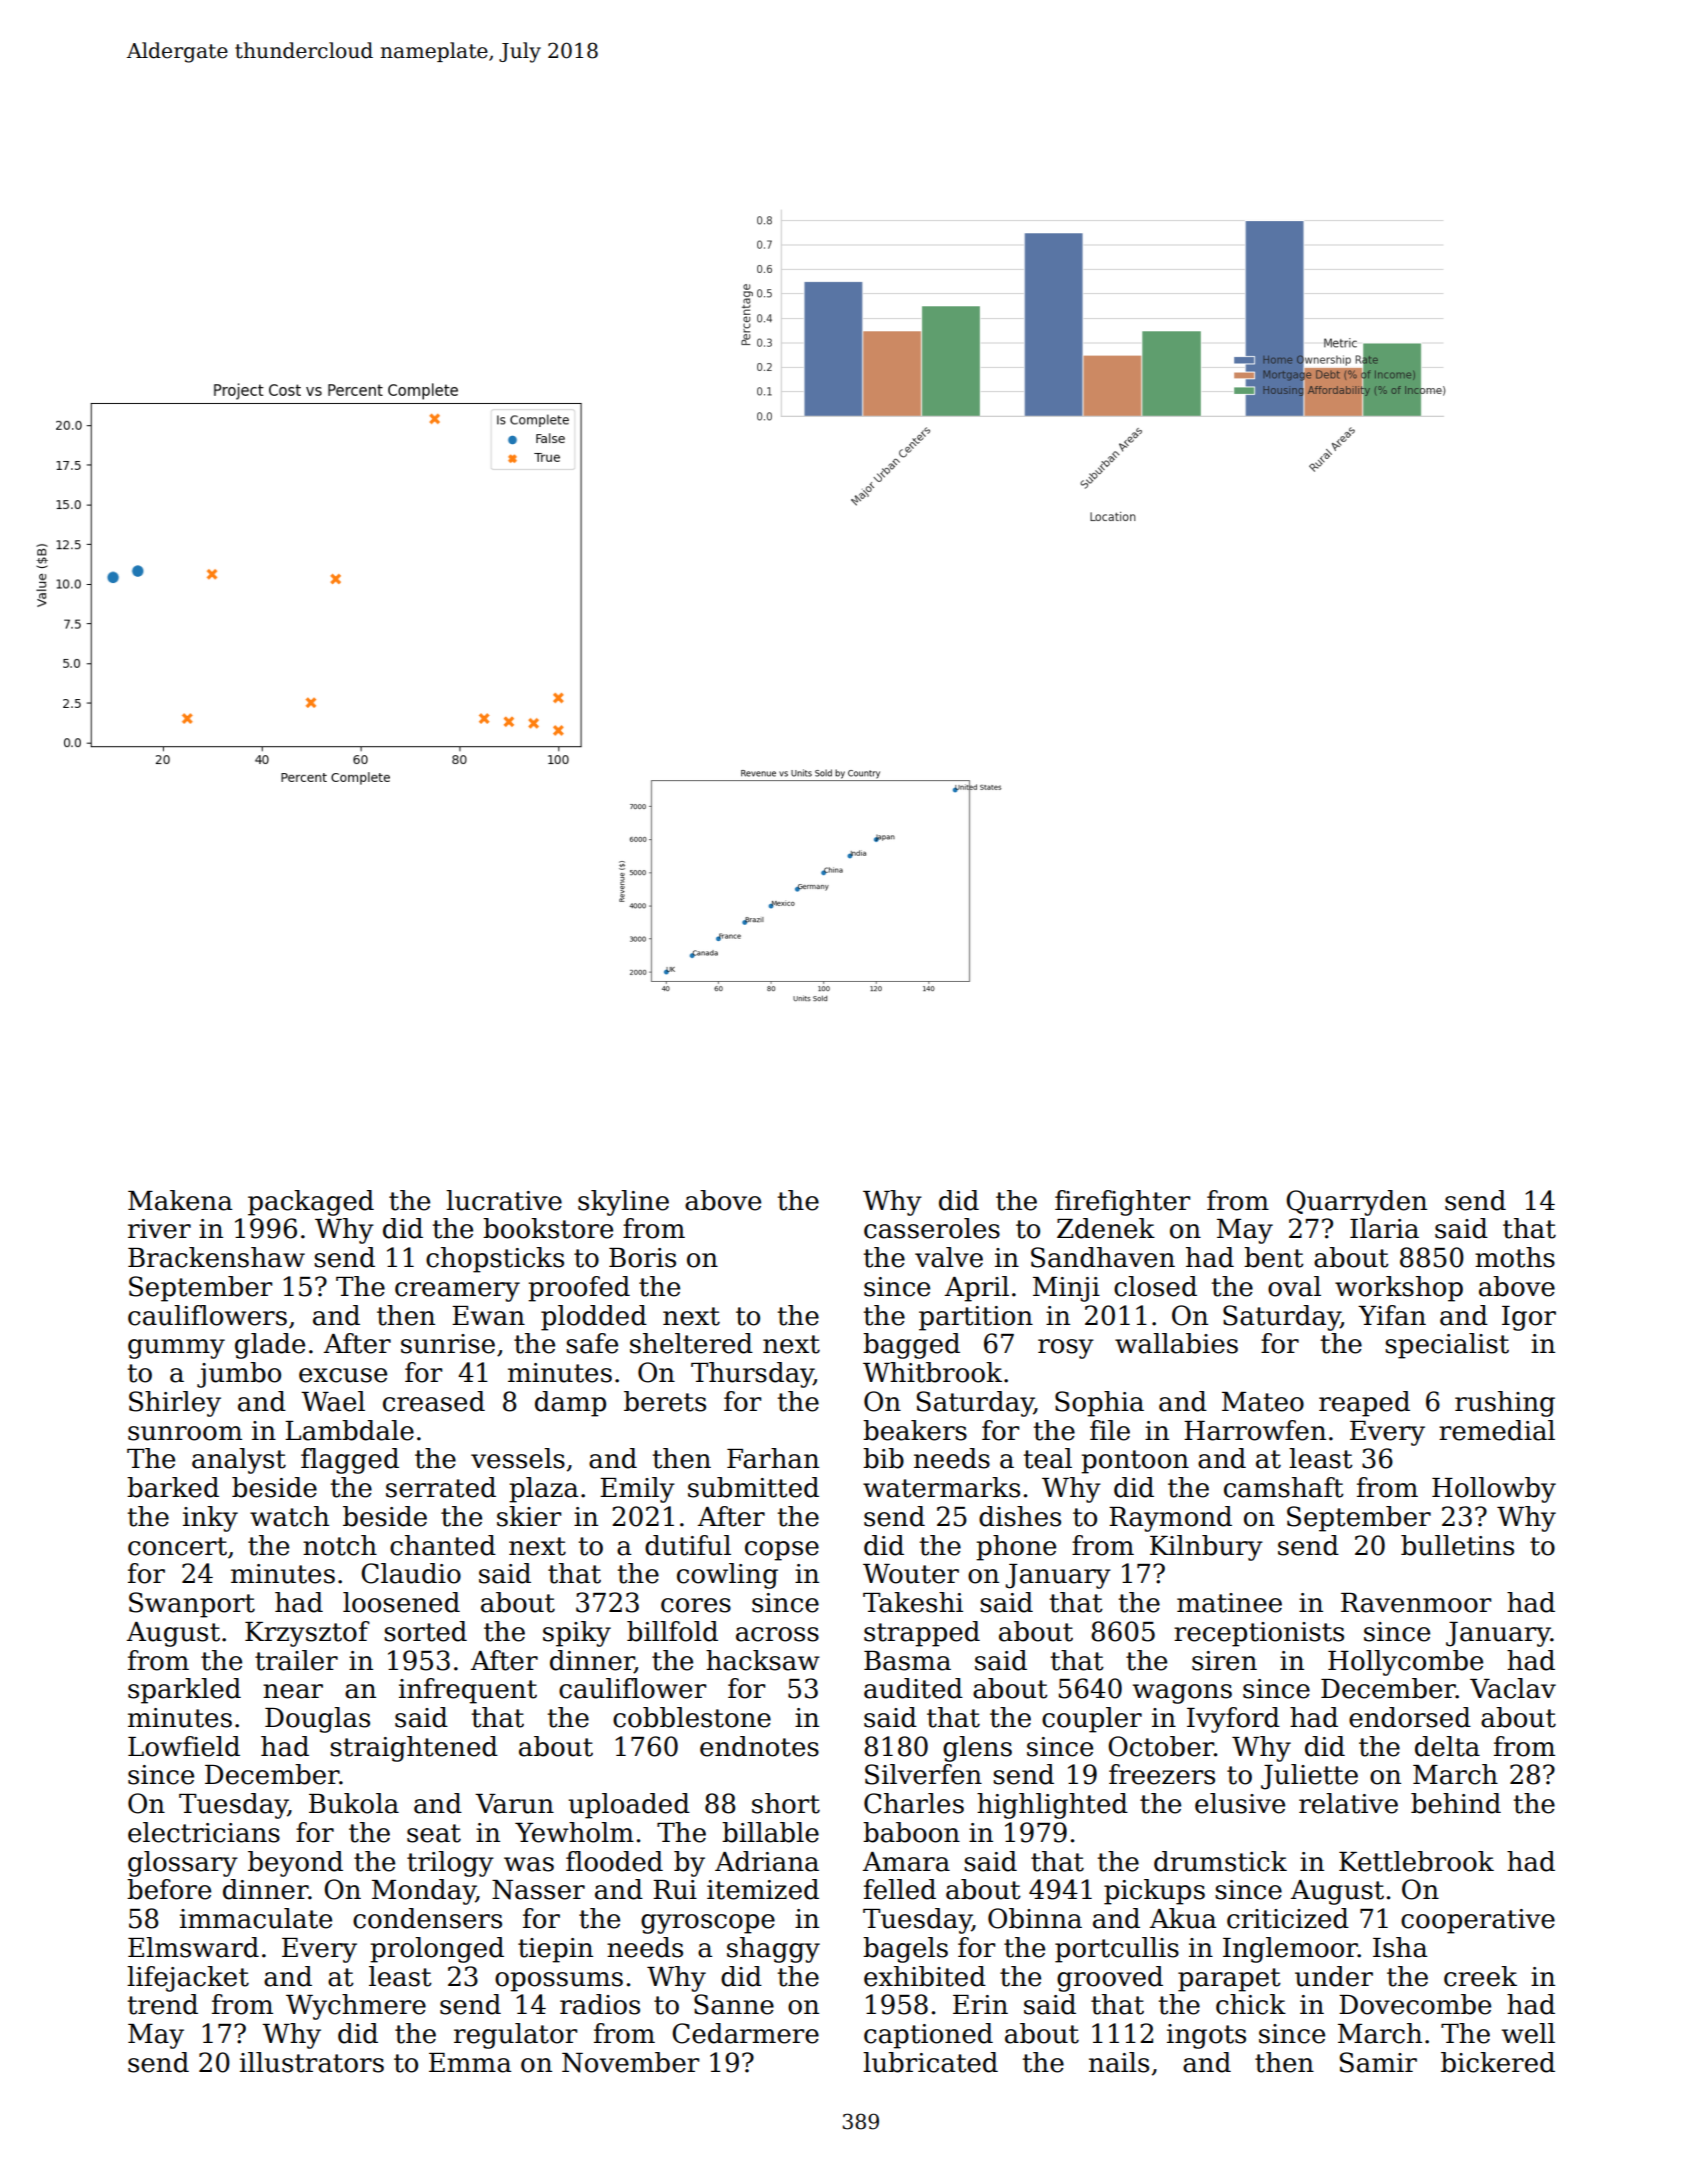  Describe the element at coordinates (672, 1631) in the screenshot. I see `billfold` at that location.
